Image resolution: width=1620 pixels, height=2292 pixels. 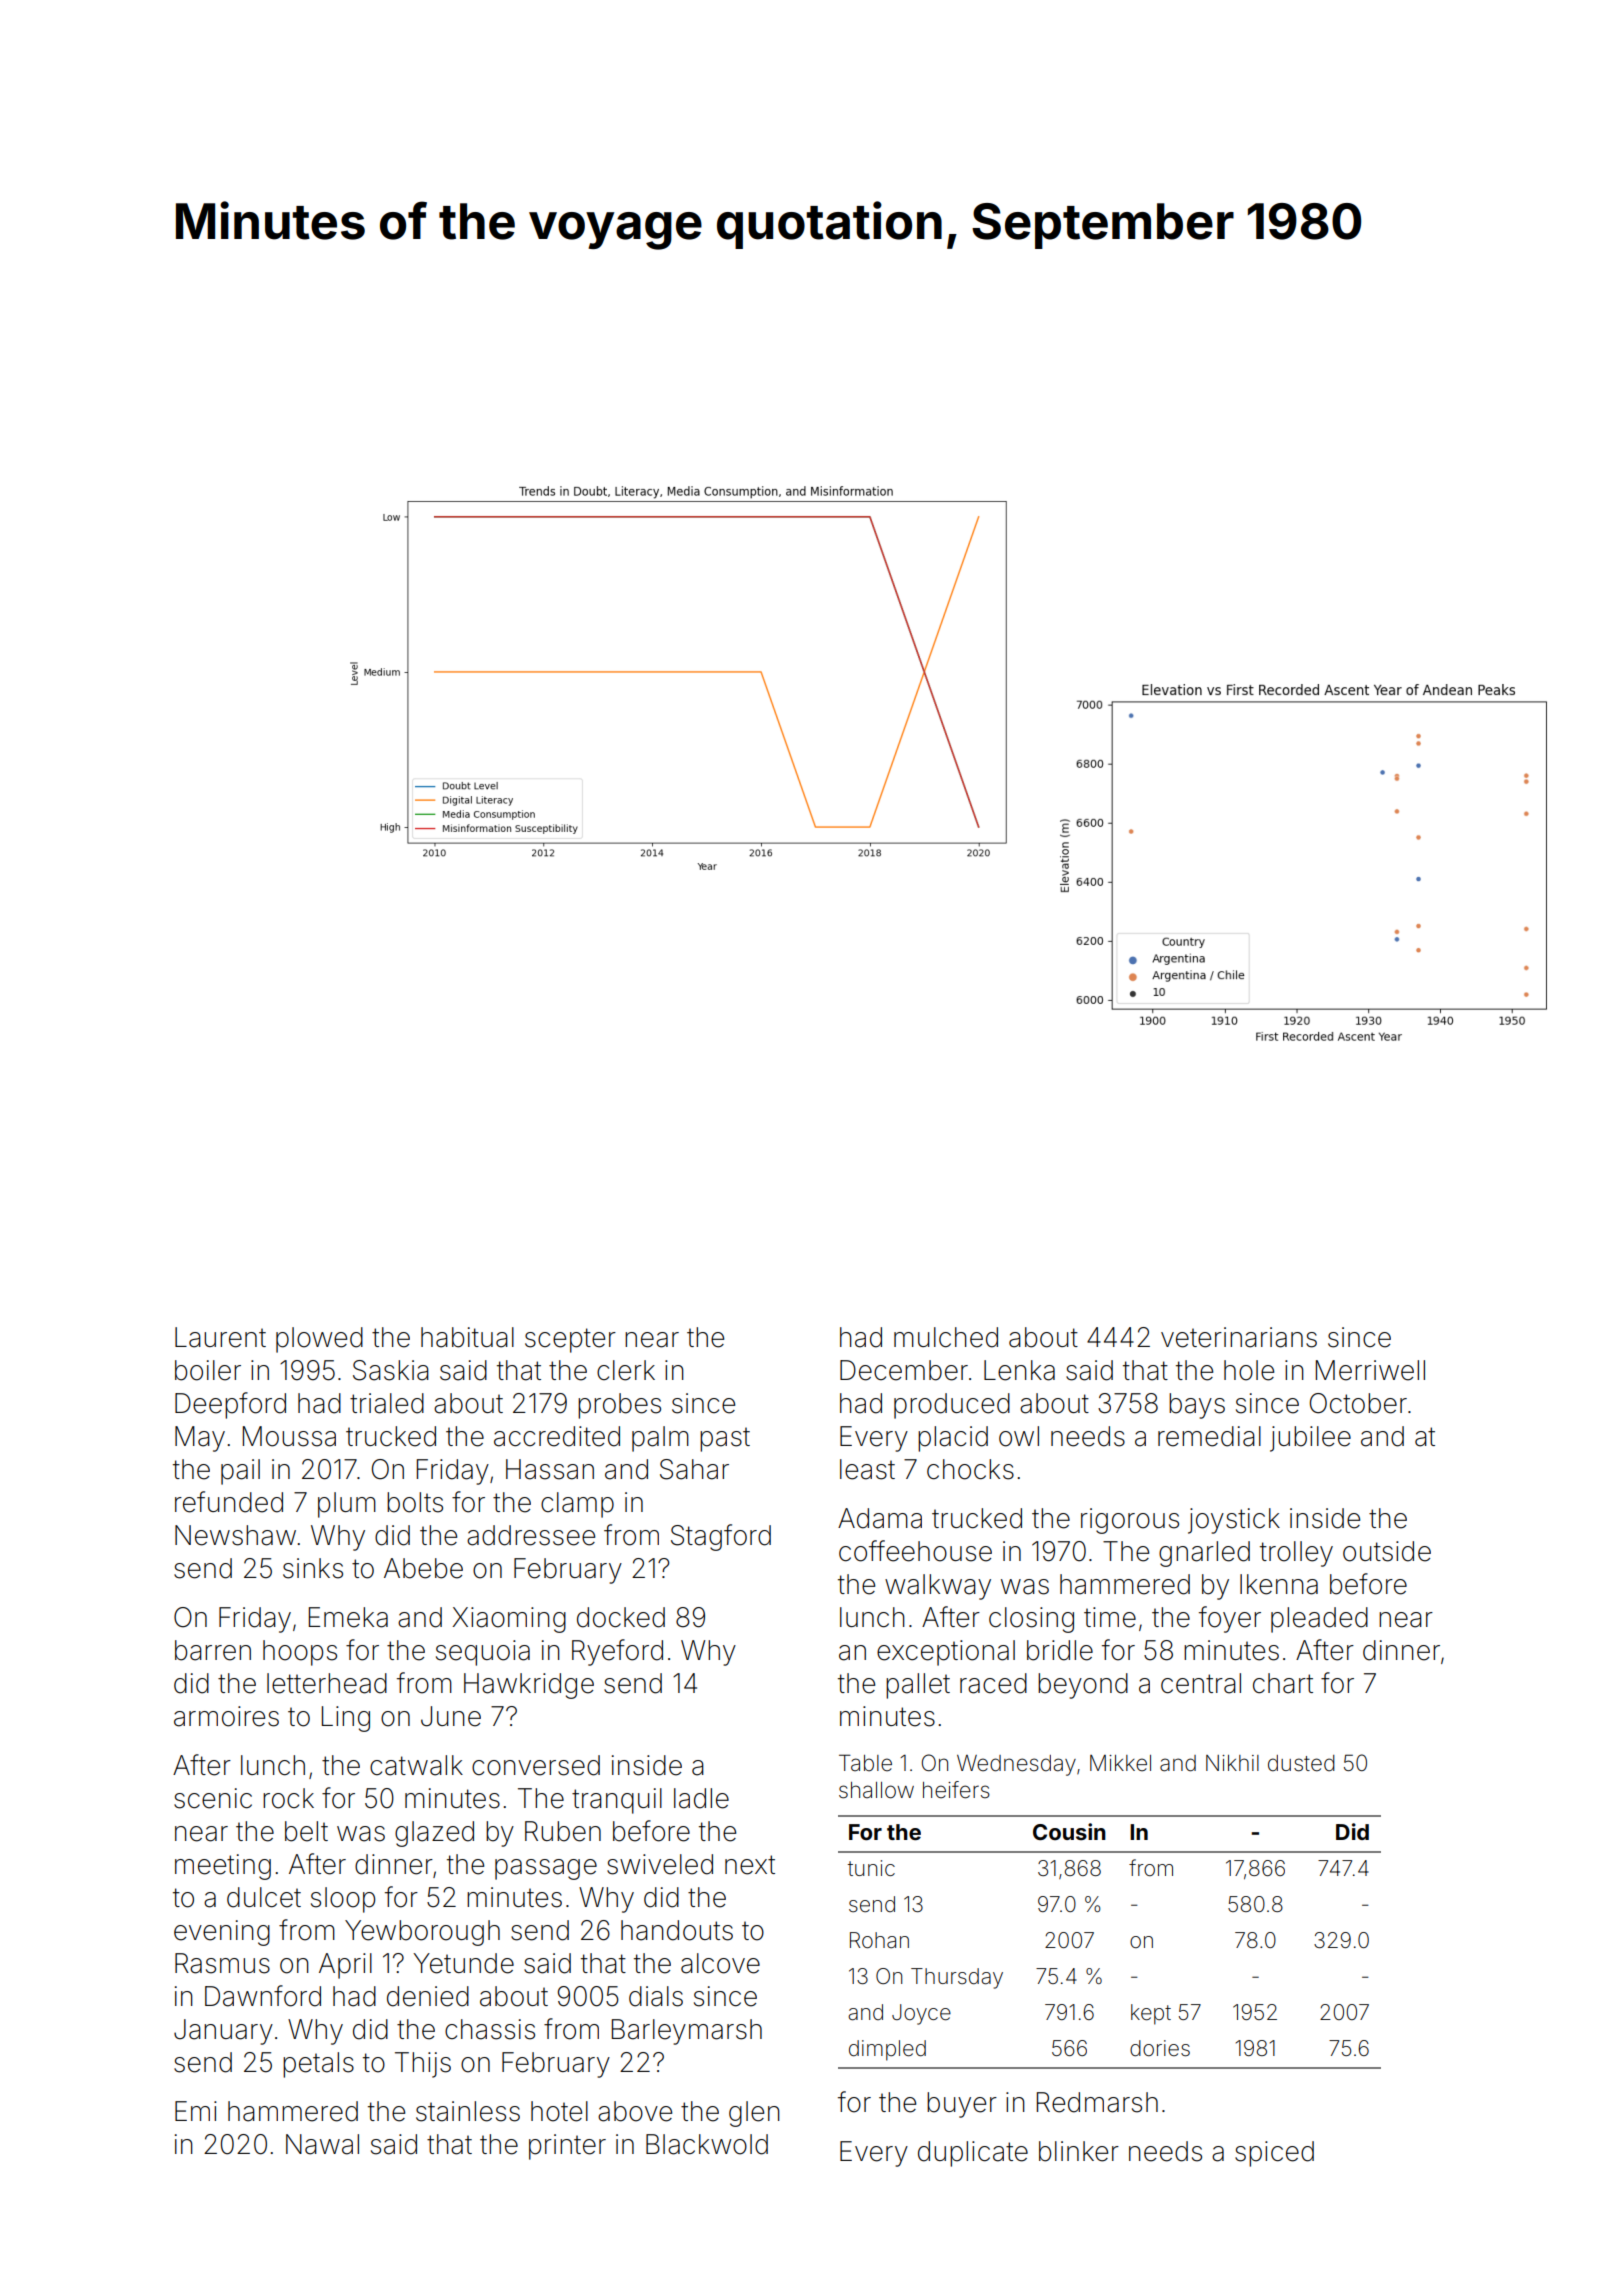 What do you see at coordinates (570, 1340) in the image?
I see `scepter` at bounding box center [570, 1340].
